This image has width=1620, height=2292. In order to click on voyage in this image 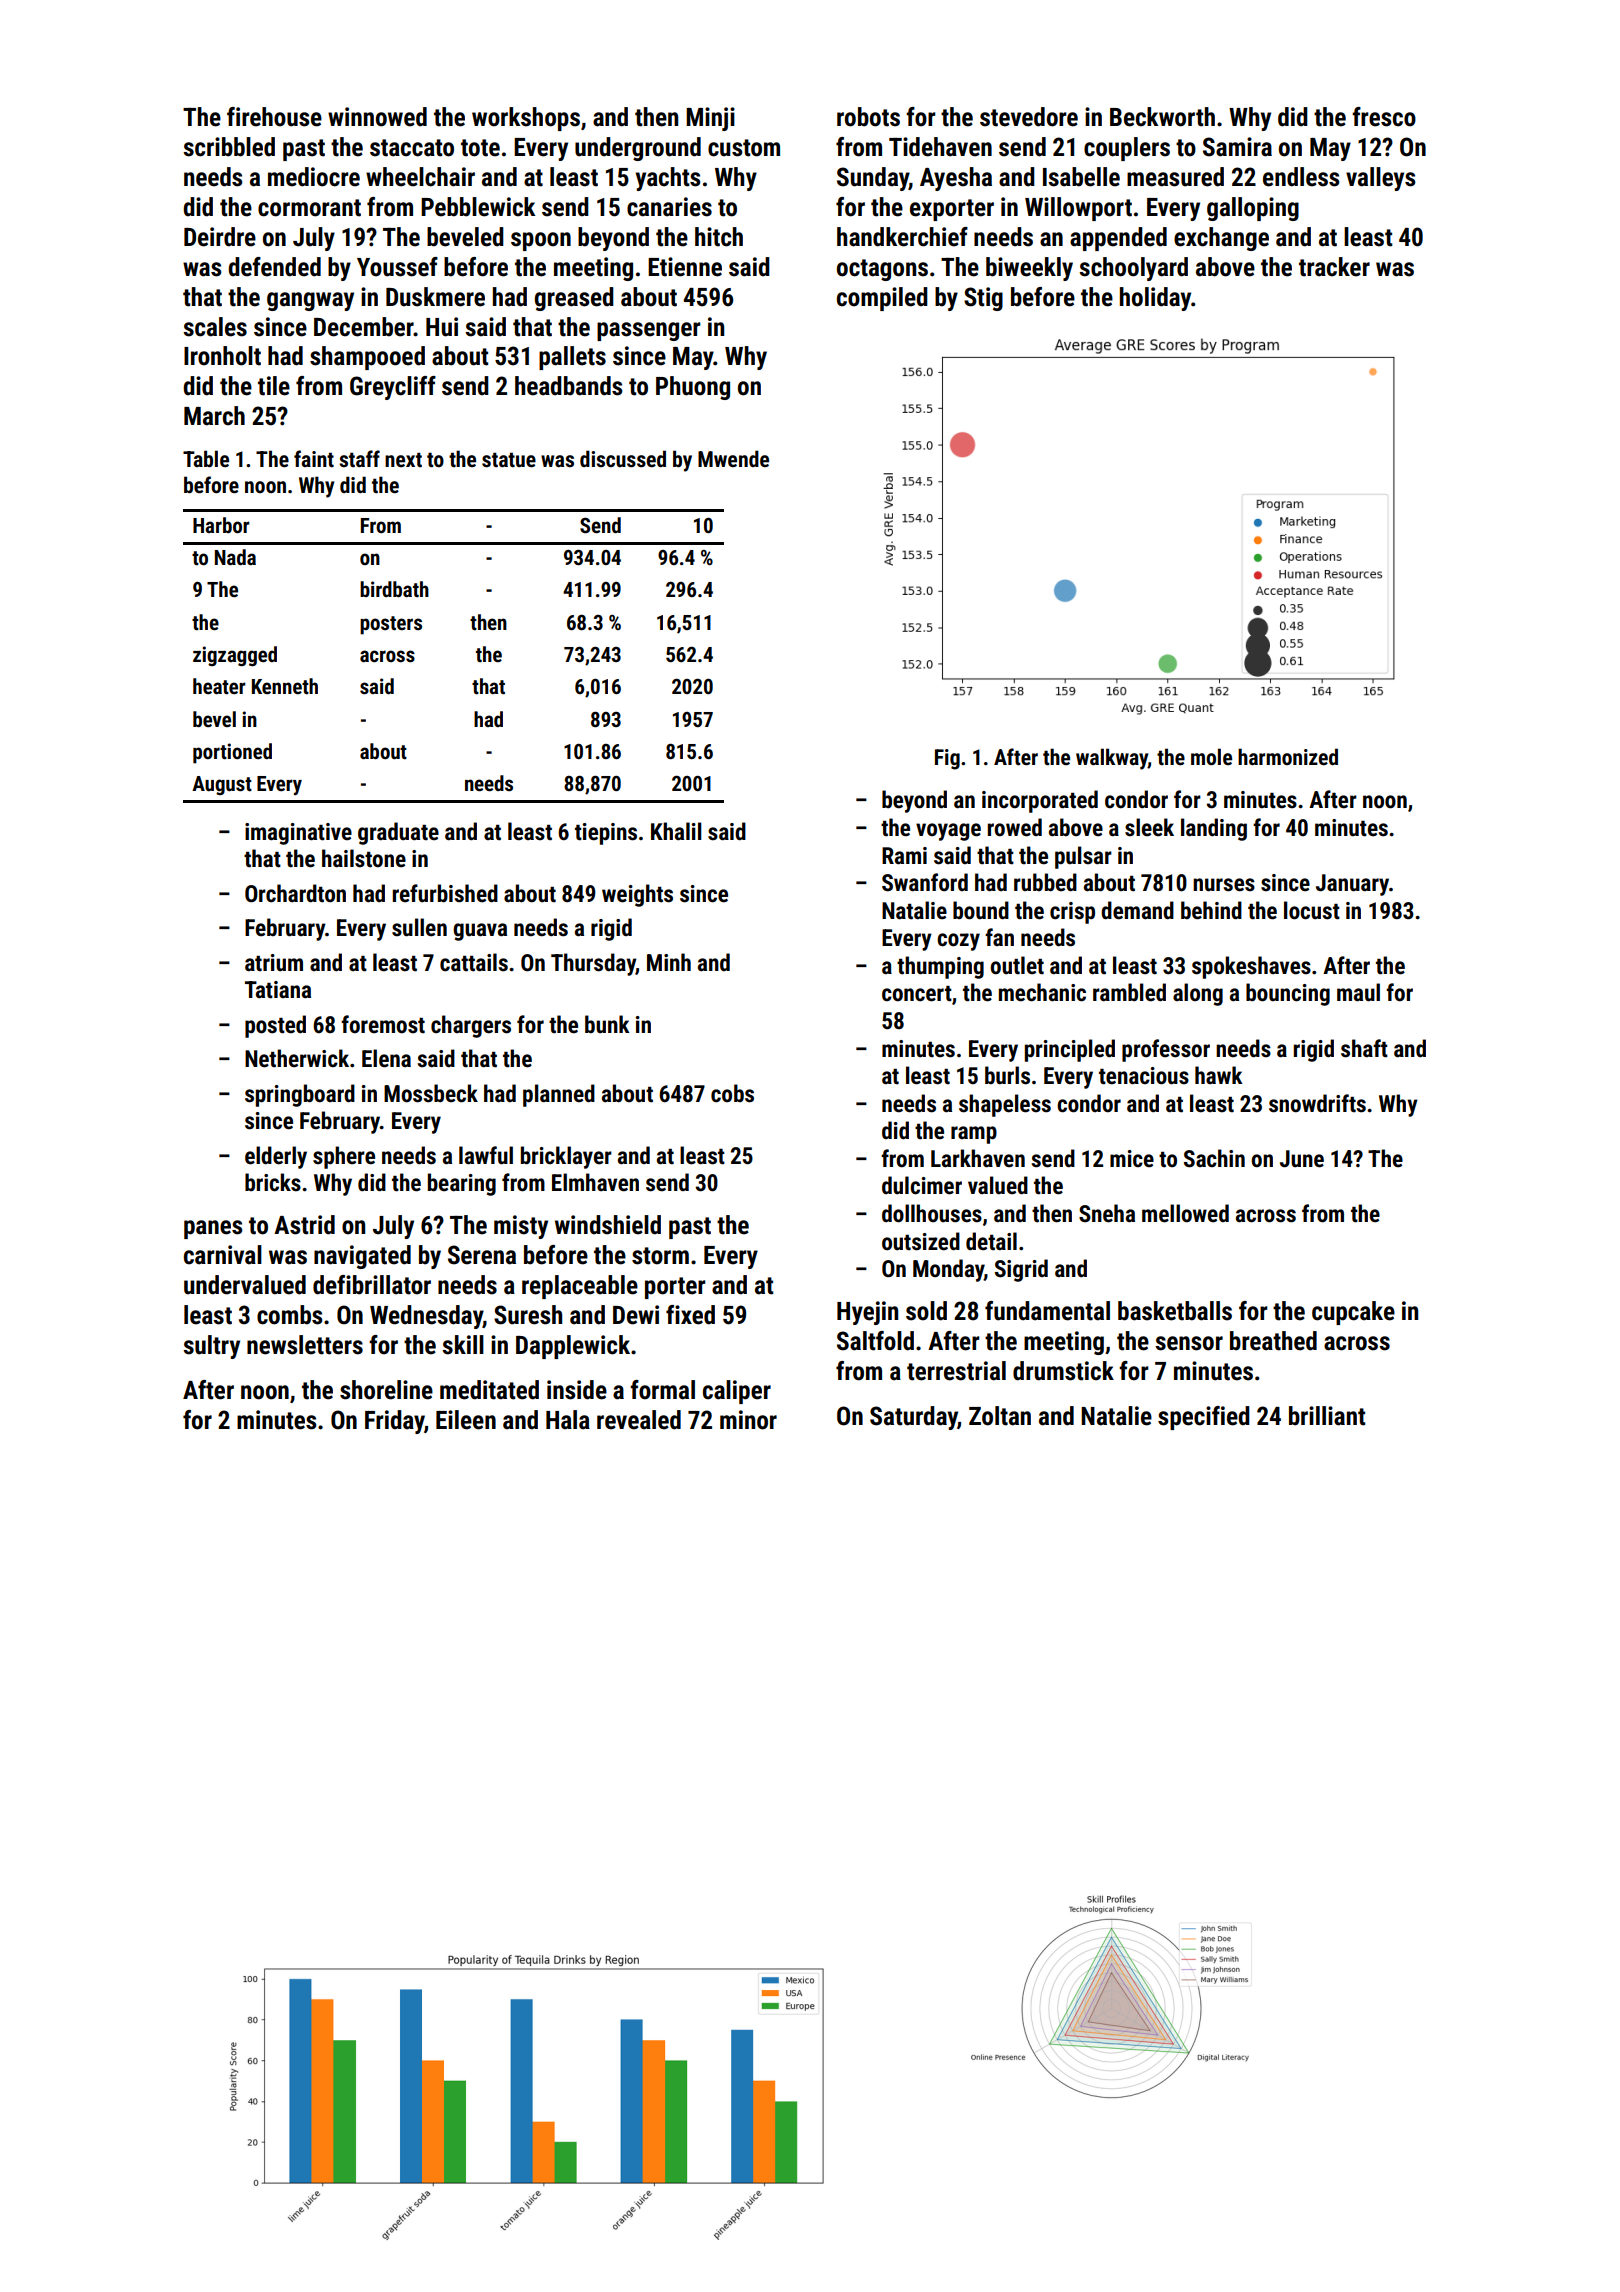, I will do `click(948, 832)`.
